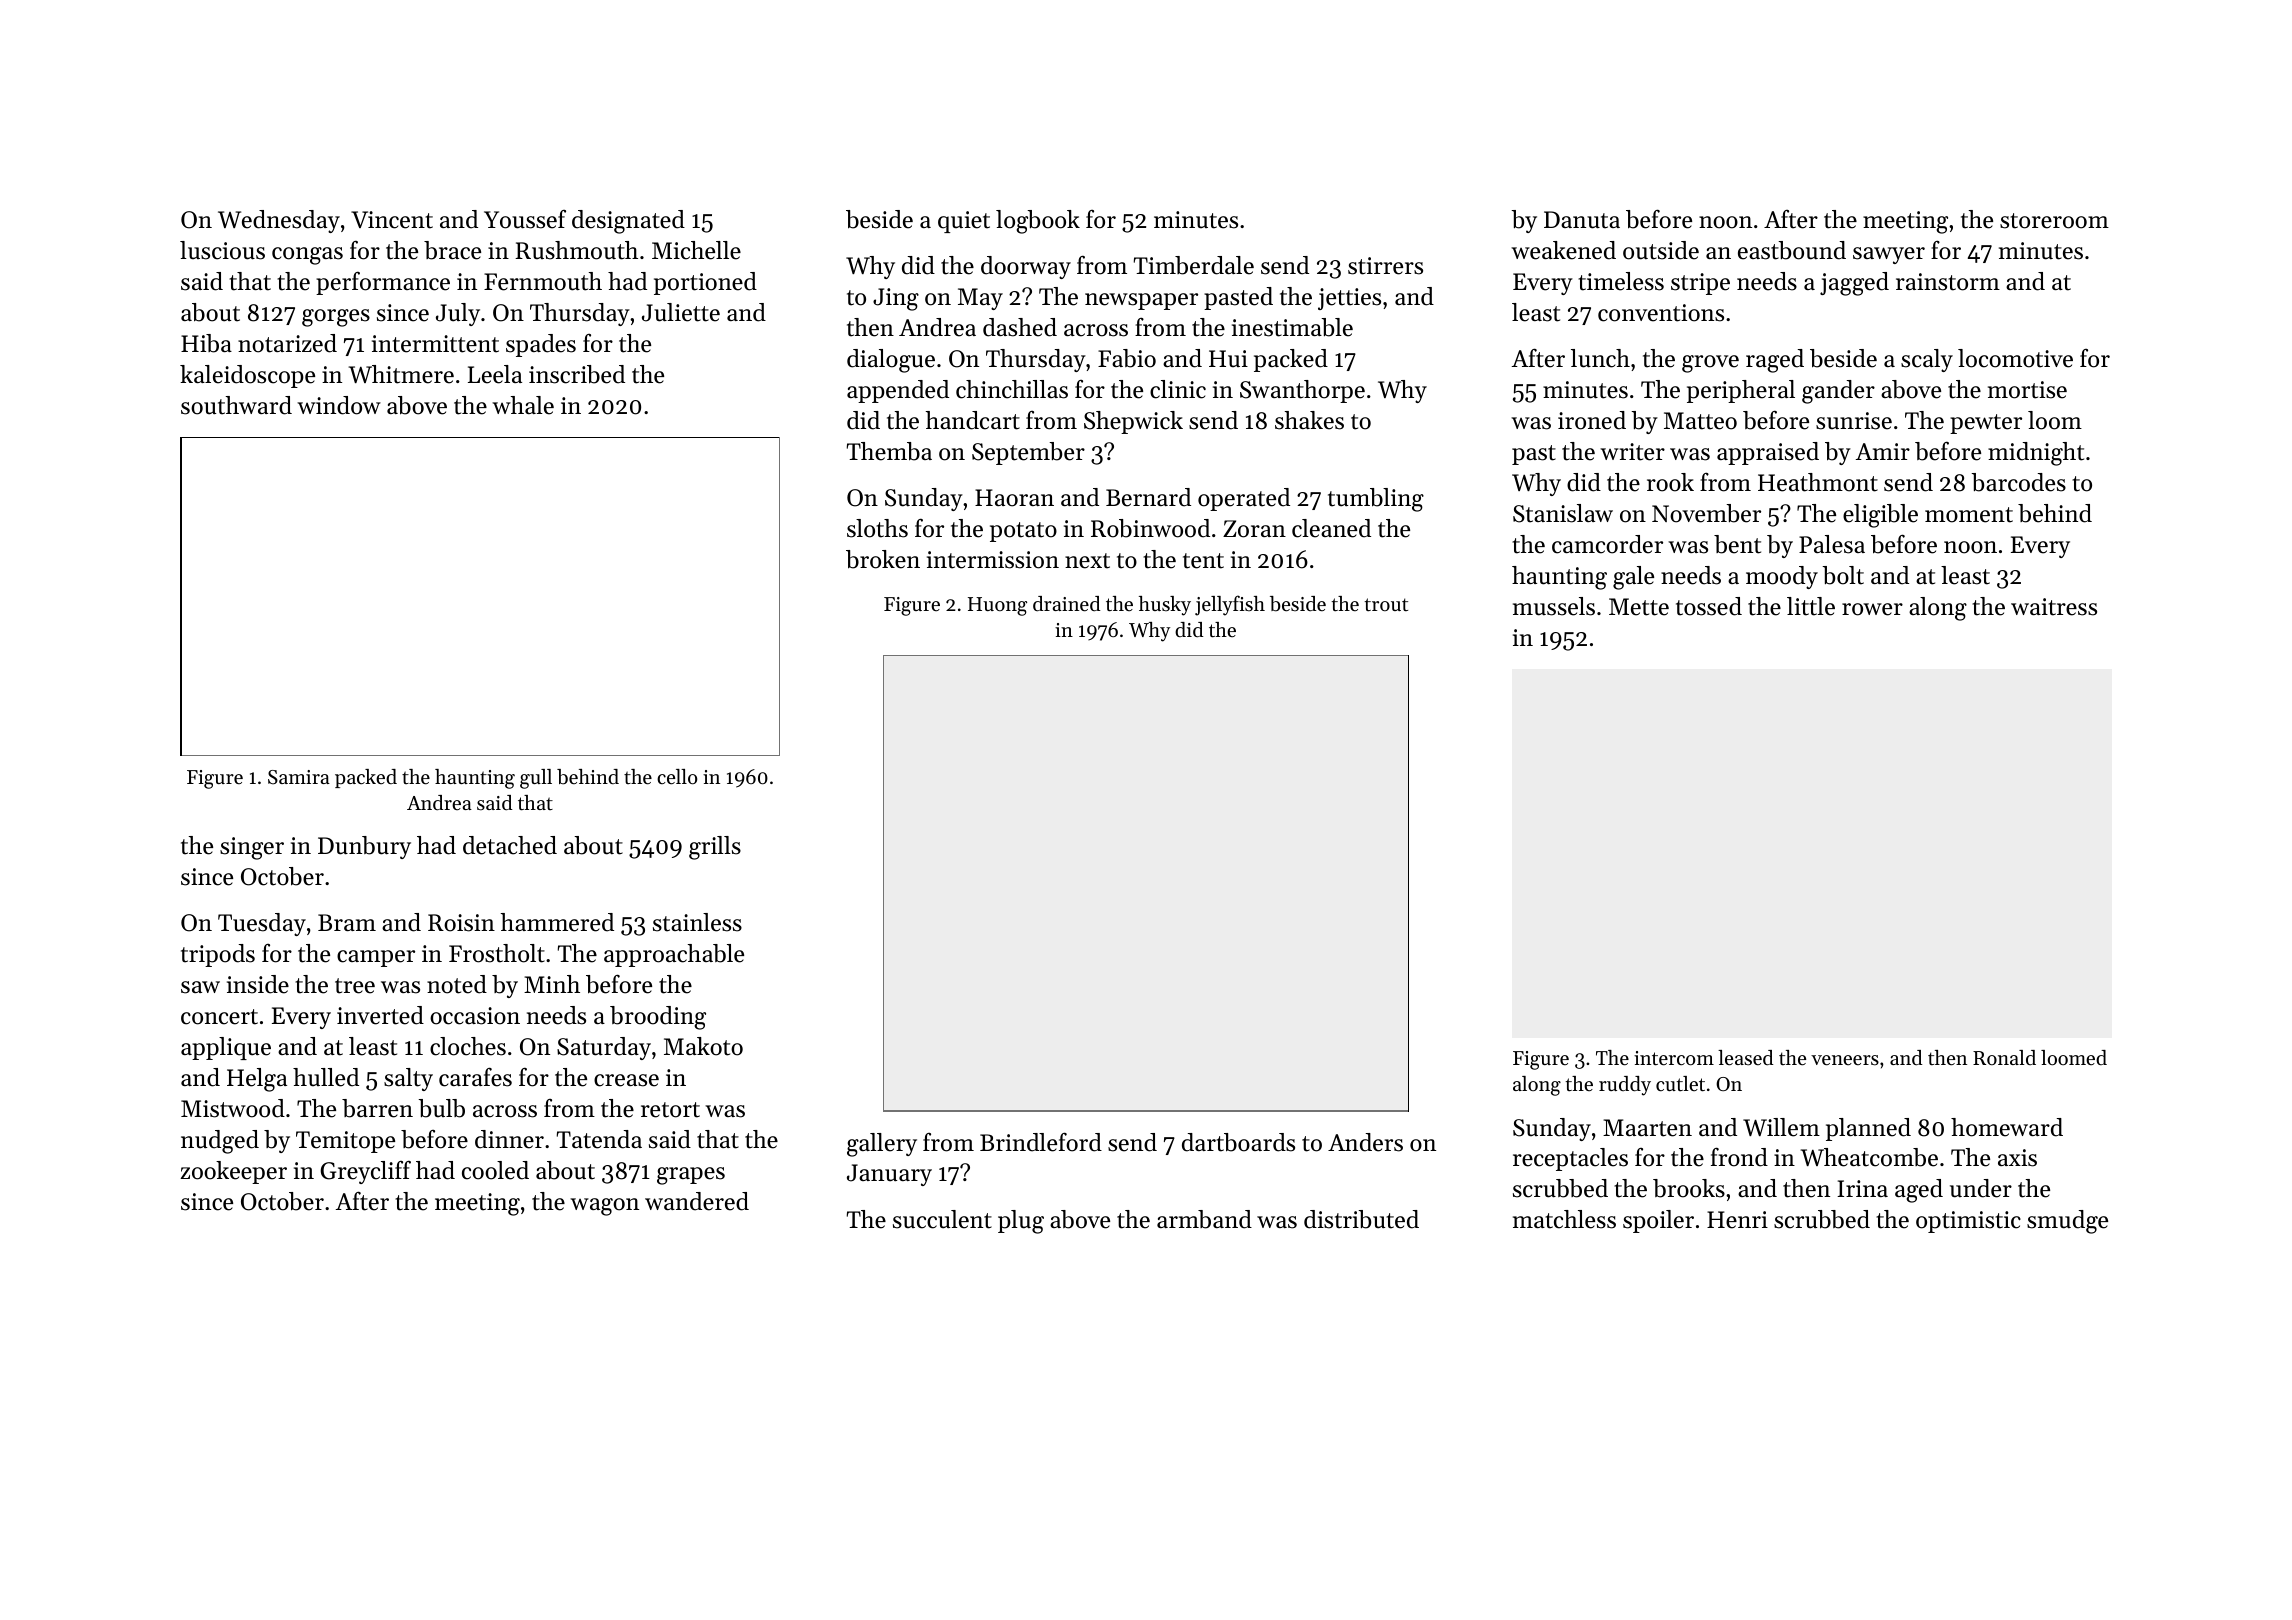 The height and width of the page is (1620, 2292). What do you see at coordinates (339, 405) in the page?
I see `window` at bounding box center [339, 405].
